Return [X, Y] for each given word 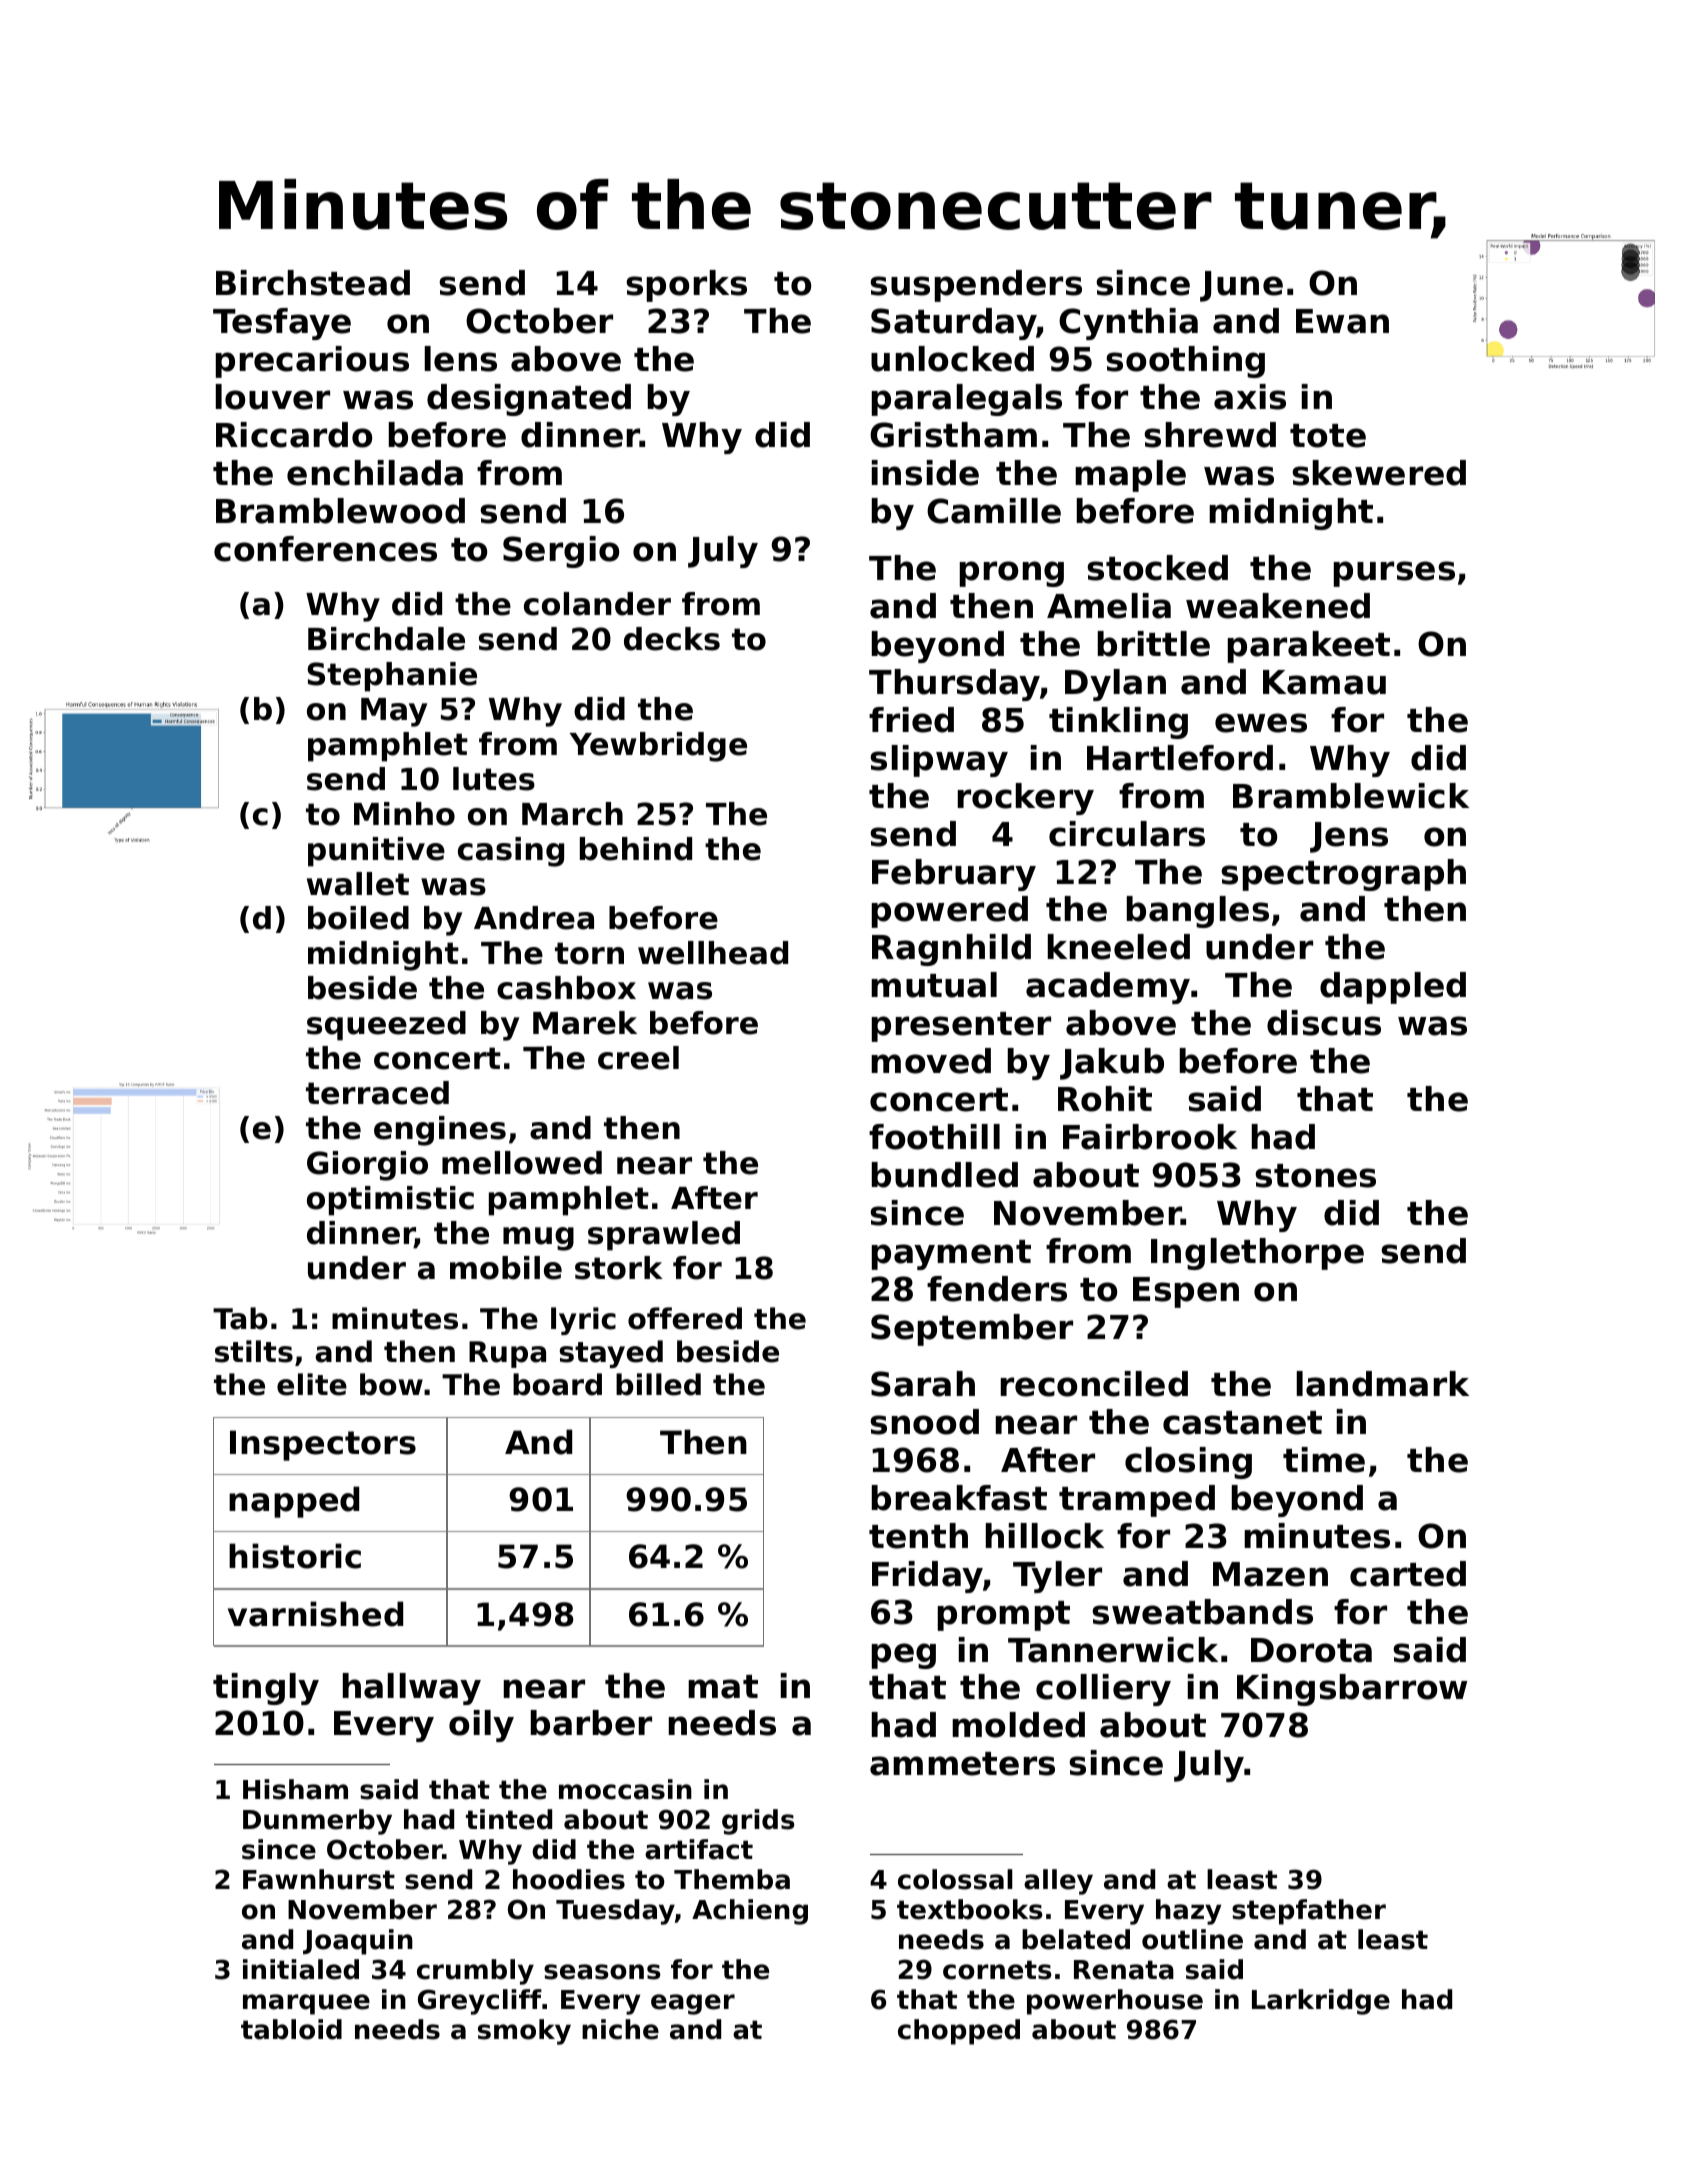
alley [1058, 1882]
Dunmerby [317, 1822]
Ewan [1342, 321]
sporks [686, 286]
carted [1408, 1574]
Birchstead [313, 283]
